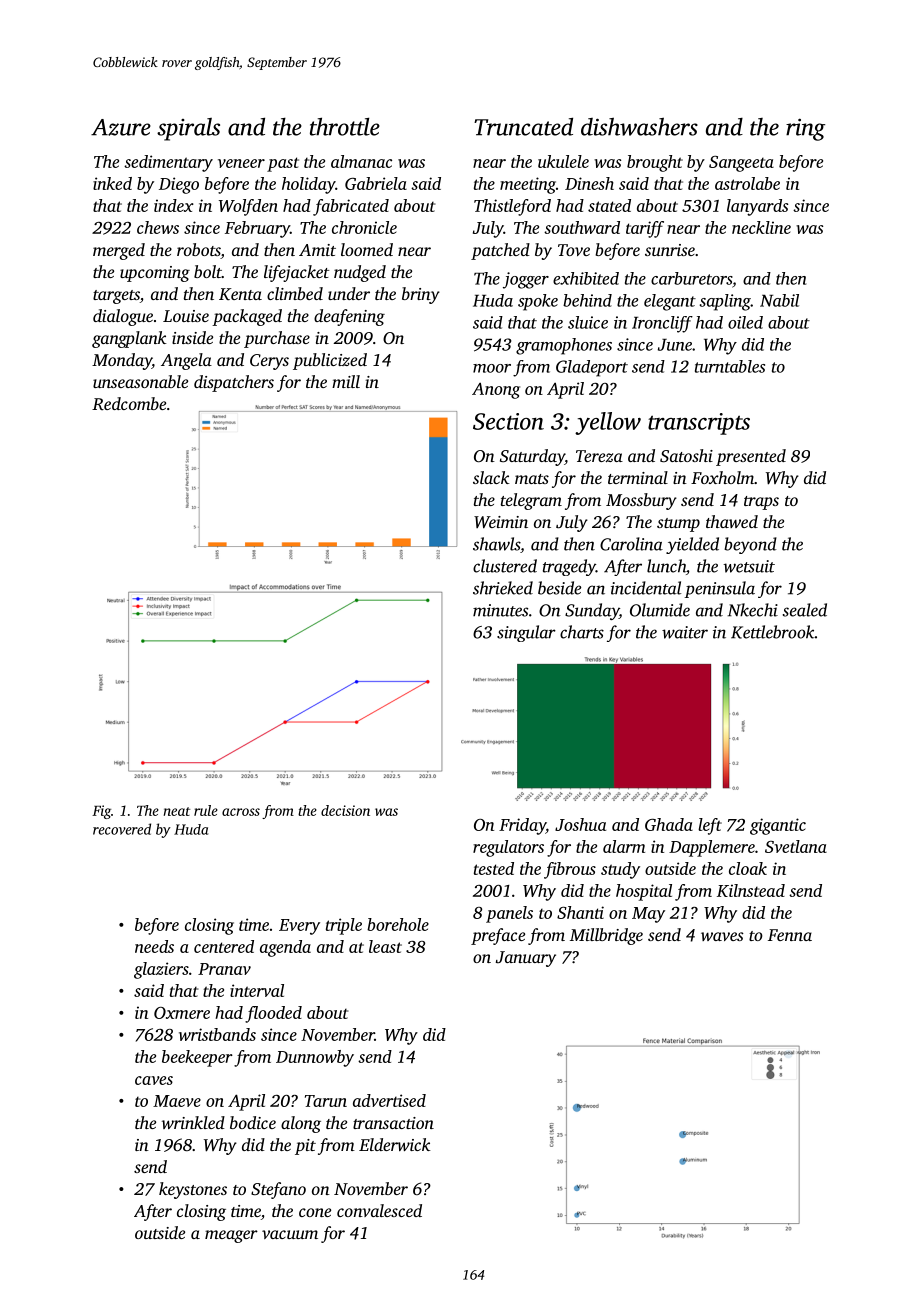 This screenshot has width=924, height=1308. I want to click on transaction, so click(393, 1123).
